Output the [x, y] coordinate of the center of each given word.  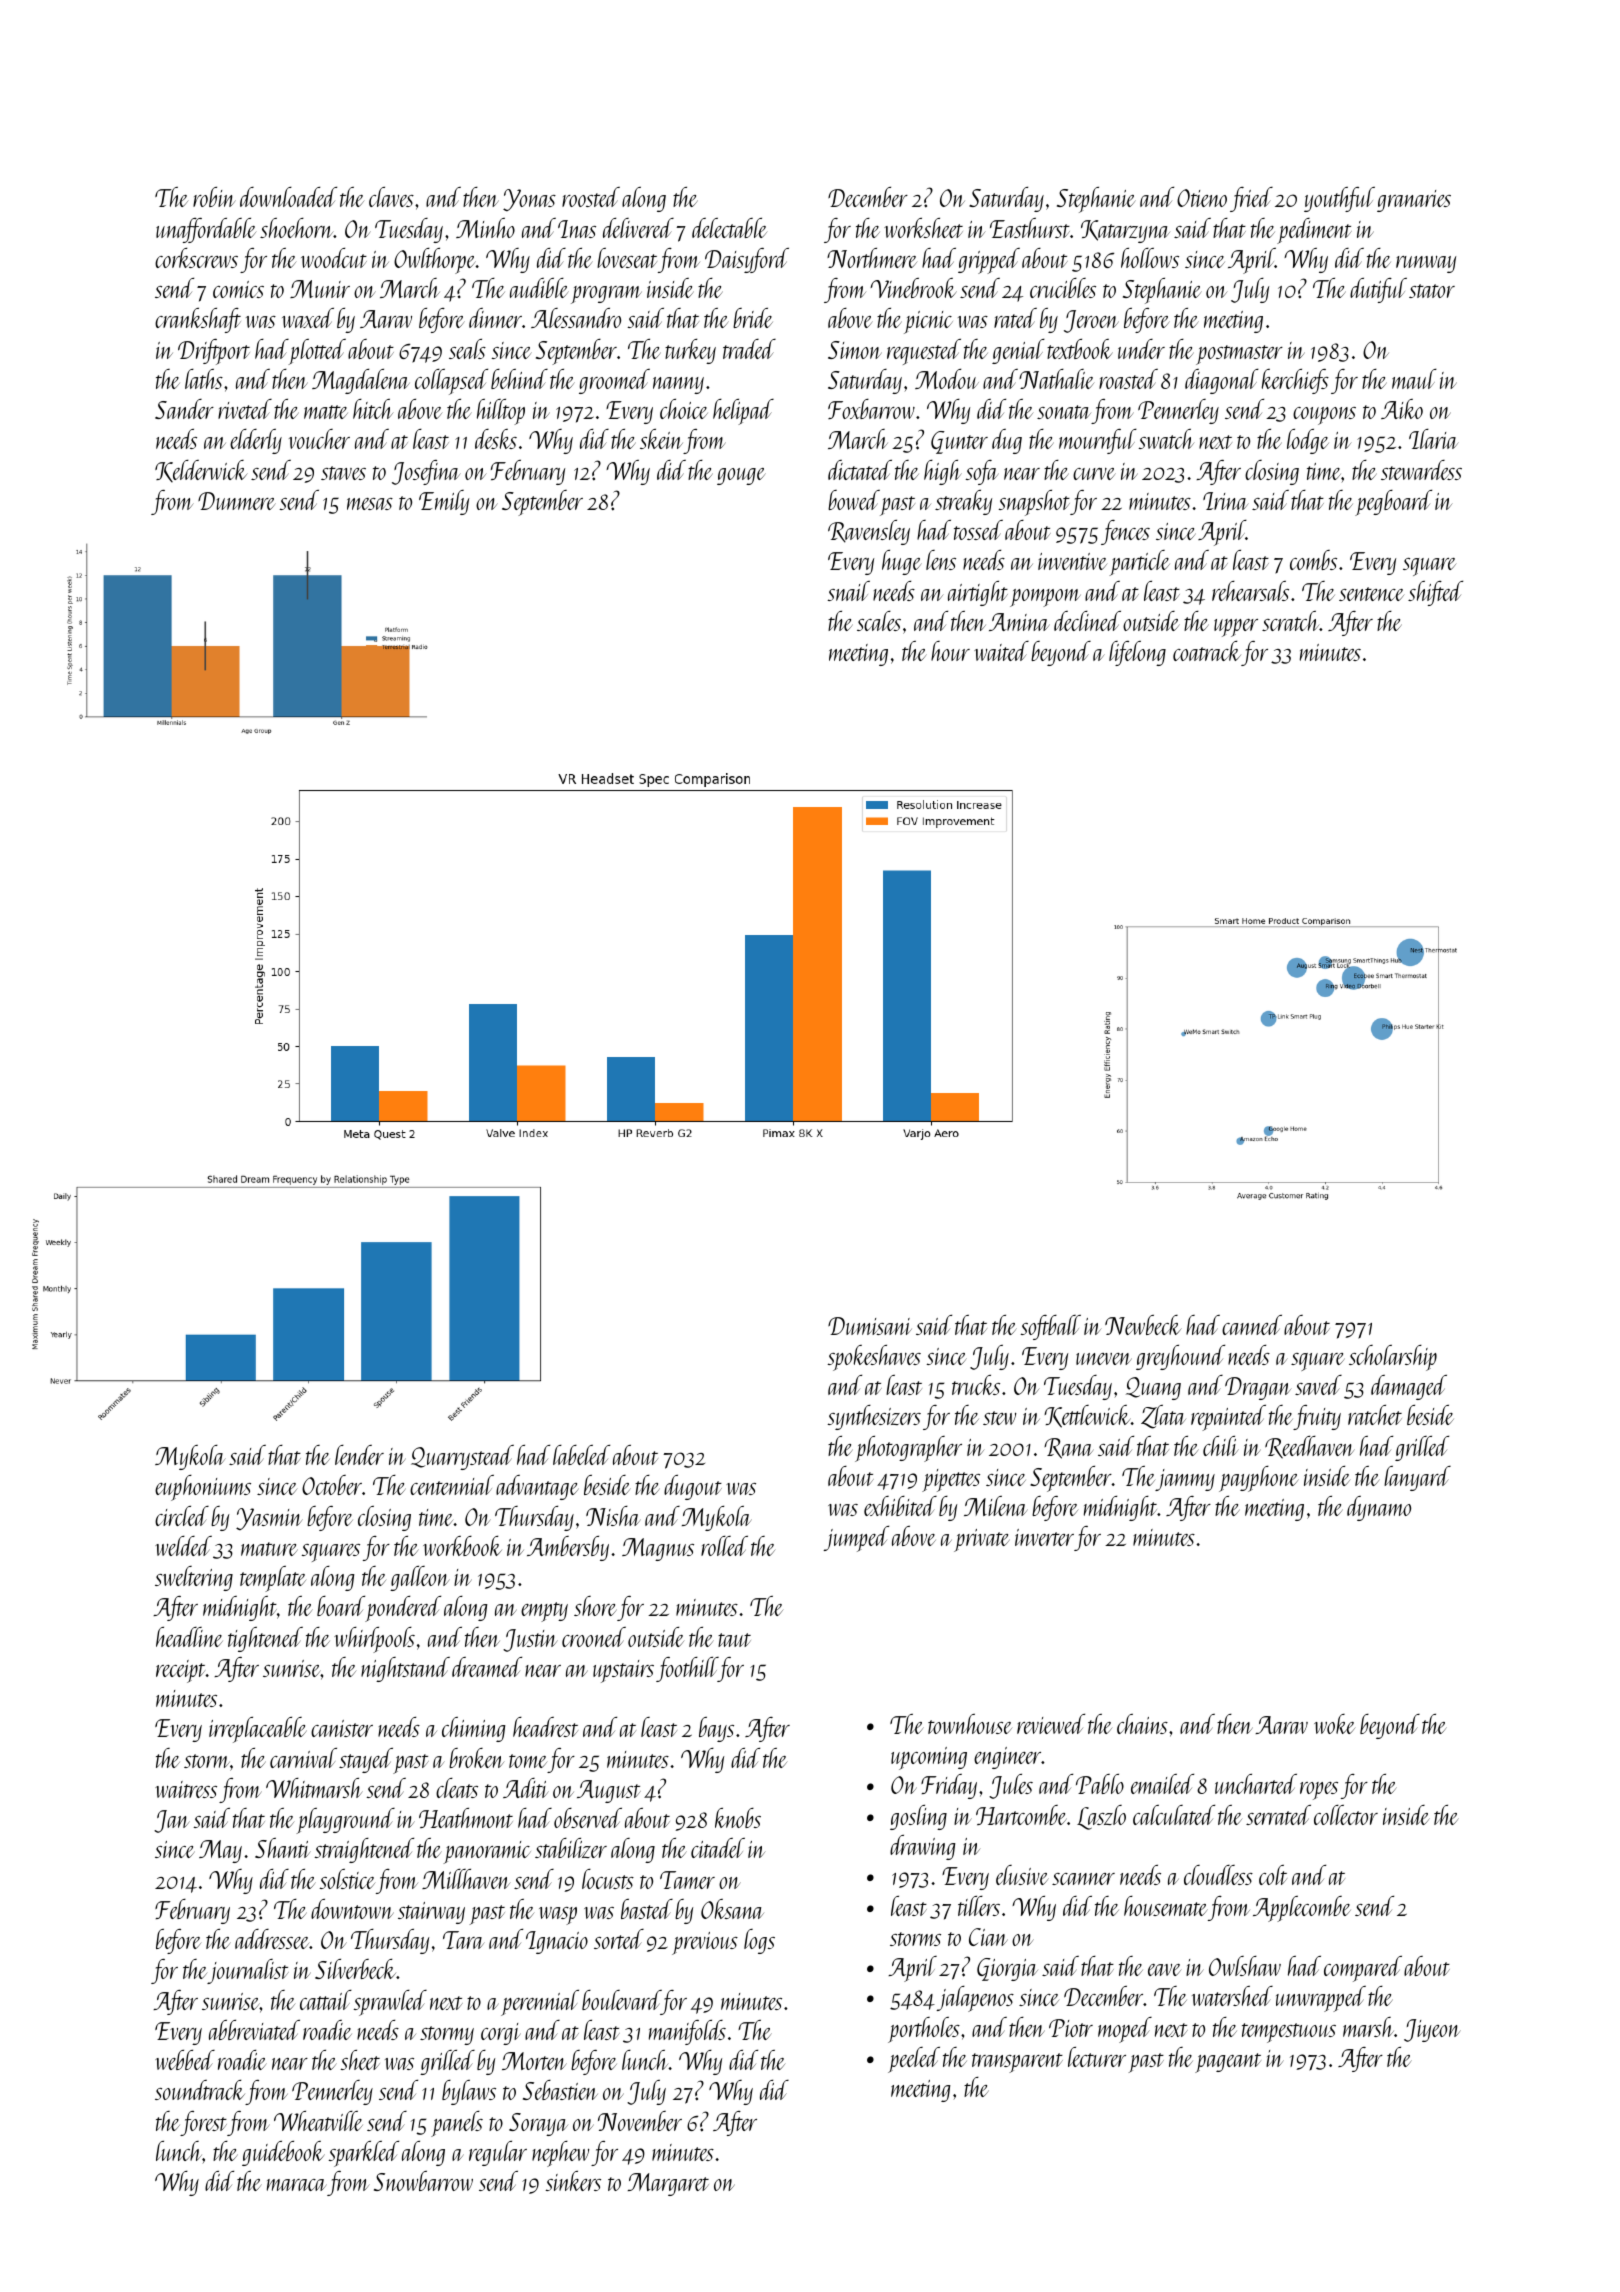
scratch [1291, 621]
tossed [978, 530]
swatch [1166, 439]
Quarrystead [462, 1457]
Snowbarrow [423, 2181]
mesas [370, 504]
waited [1001, 651]
